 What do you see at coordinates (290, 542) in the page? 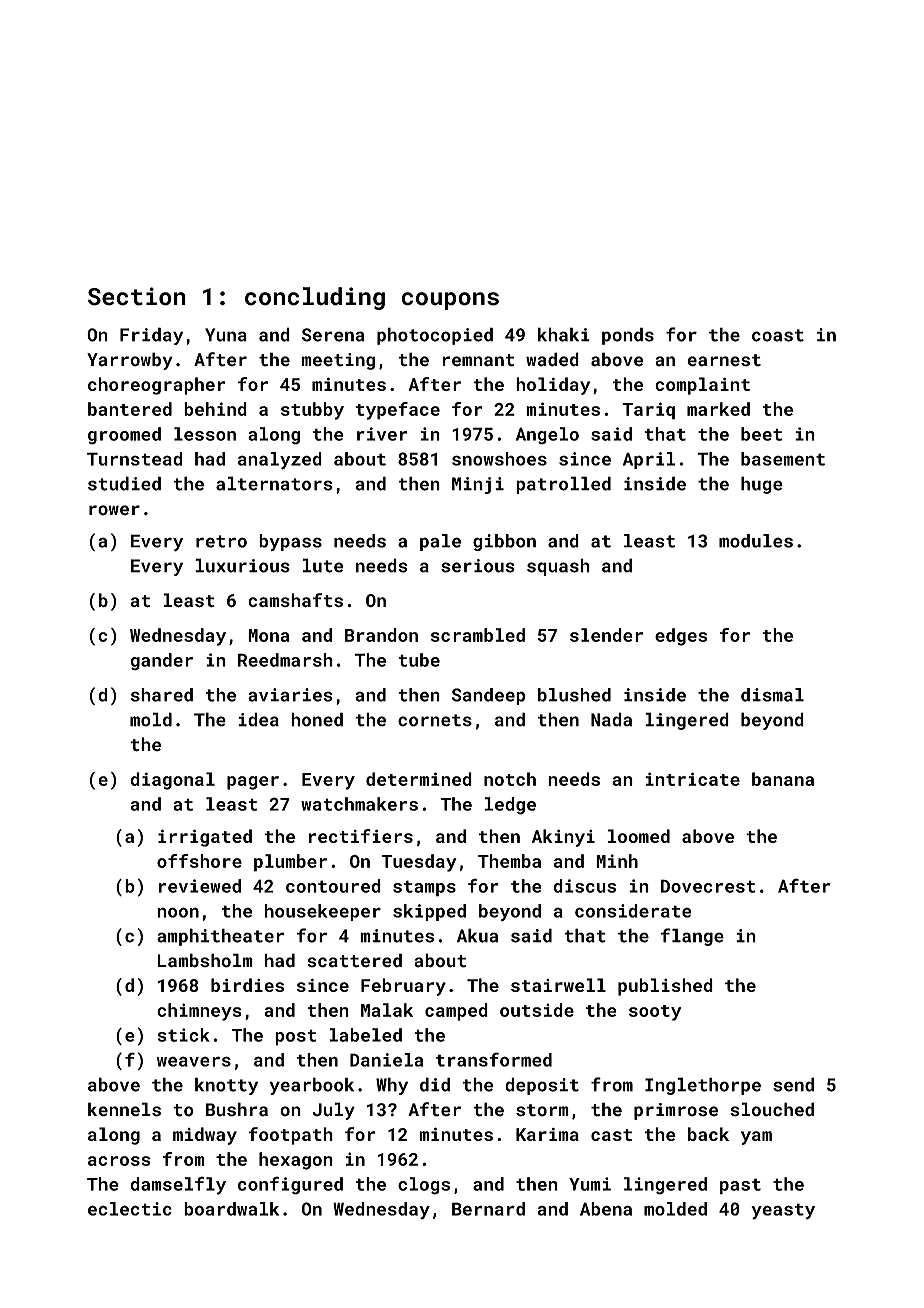
I see `bypass` at bounding box center [290, 542].
